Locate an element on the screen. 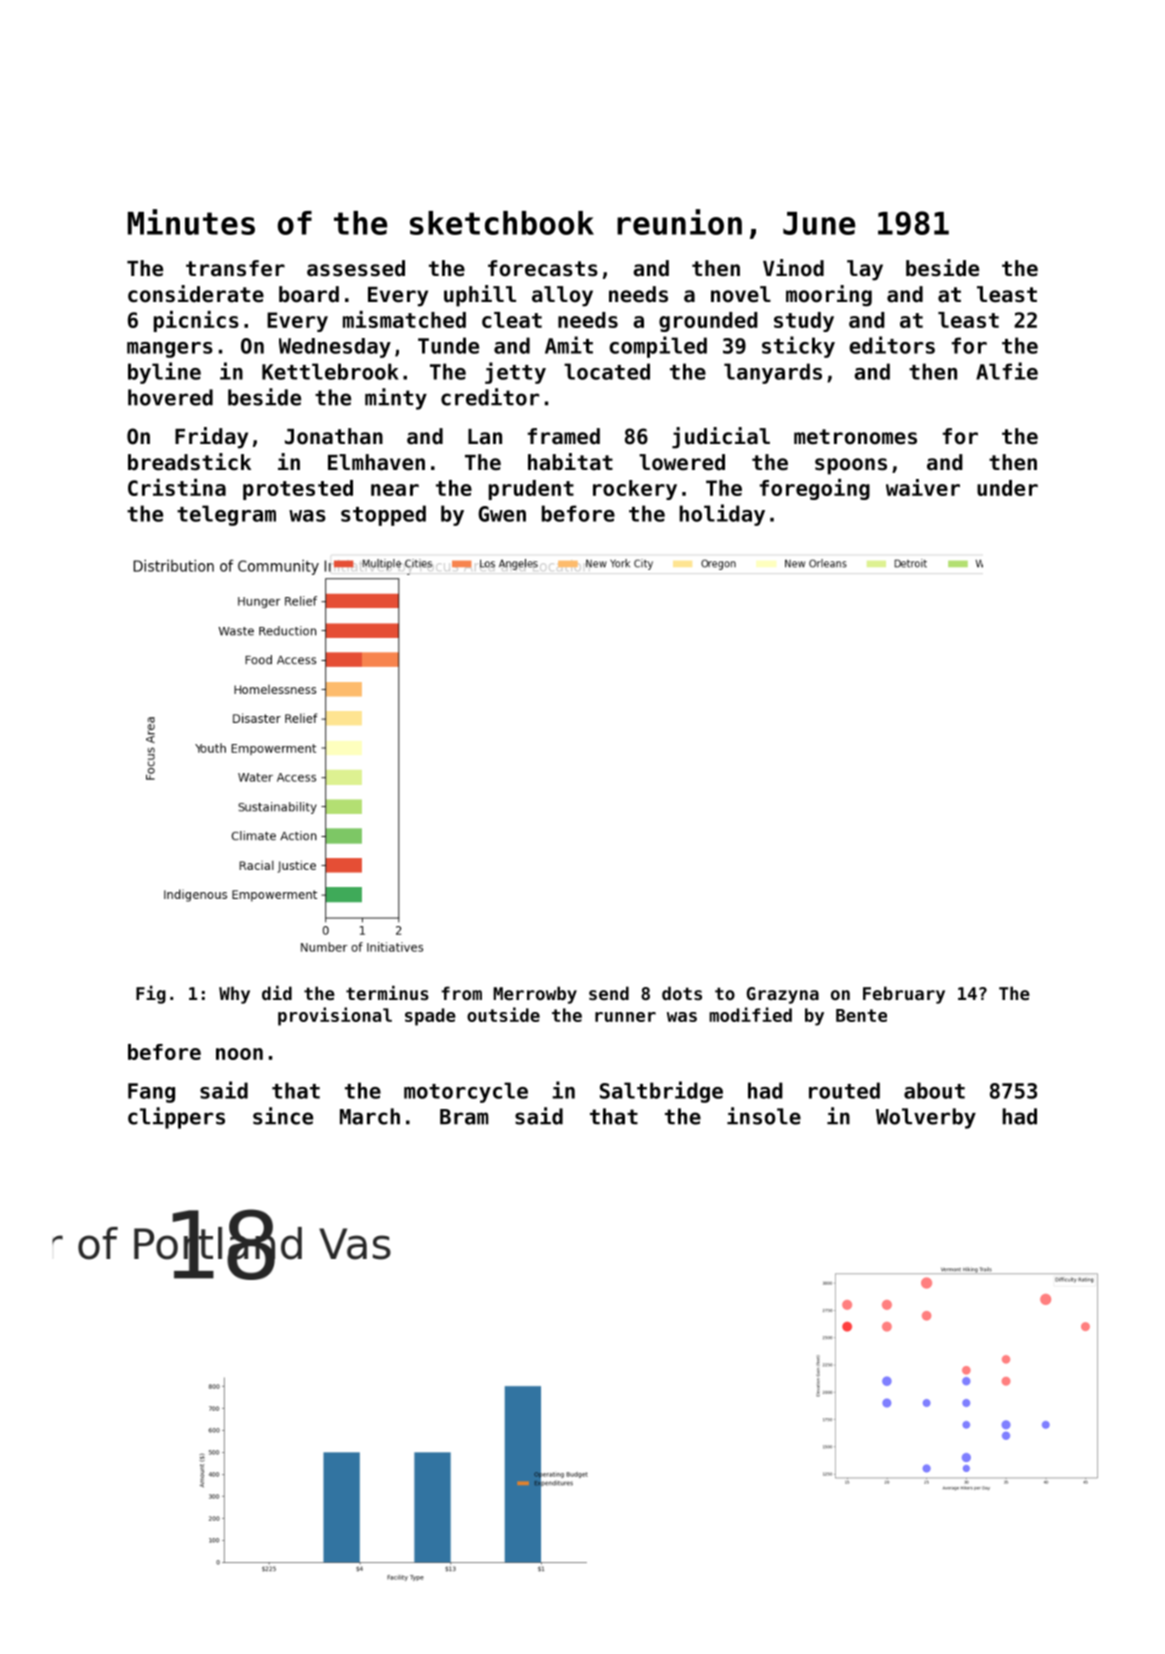 The image size is (1165, 1654). grounded is located at coordinates (708, 322).
